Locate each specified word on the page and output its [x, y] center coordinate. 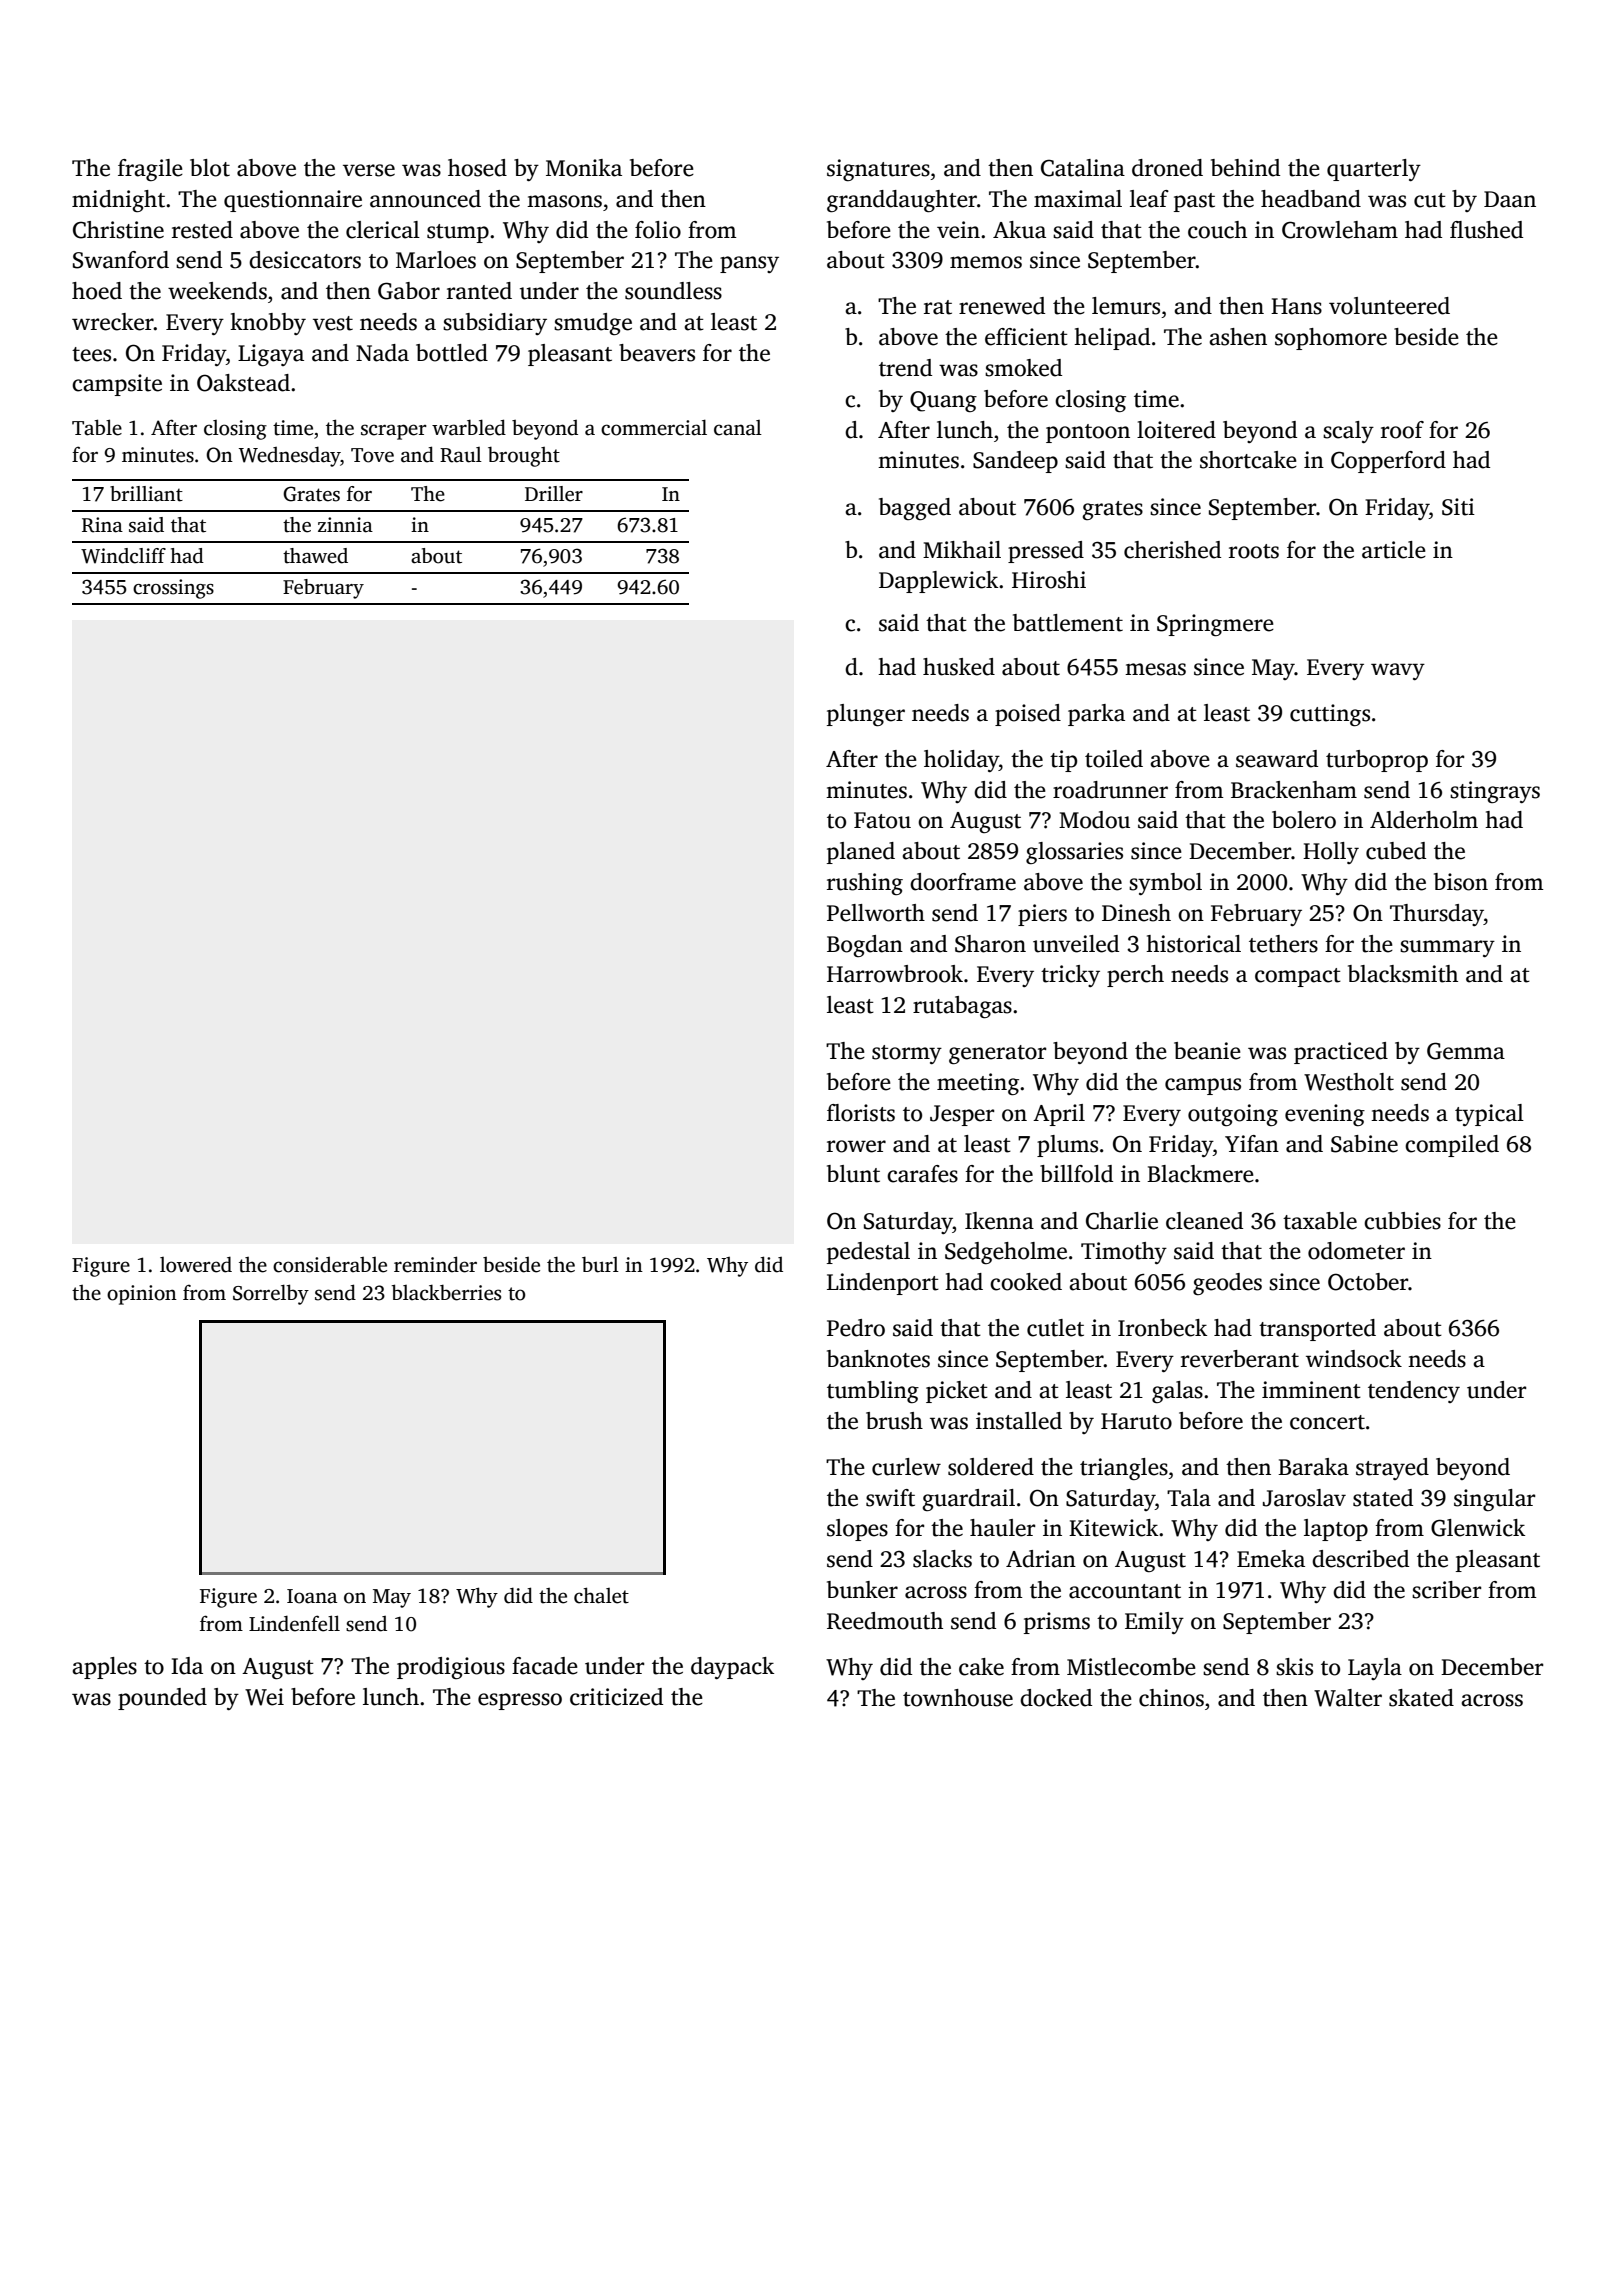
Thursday [1437, 915]
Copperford [1388, 462]
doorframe [963, 882]
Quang [943, 401]
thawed [315, 556]
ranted [479, 291]
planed [861, 853]
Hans [1296, 306]
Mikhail [962, 550]
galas [1177, 1392]
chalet [601, 1595]
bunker [862, 1590]
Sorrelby [271, 1294]
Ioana [312, 1596]
